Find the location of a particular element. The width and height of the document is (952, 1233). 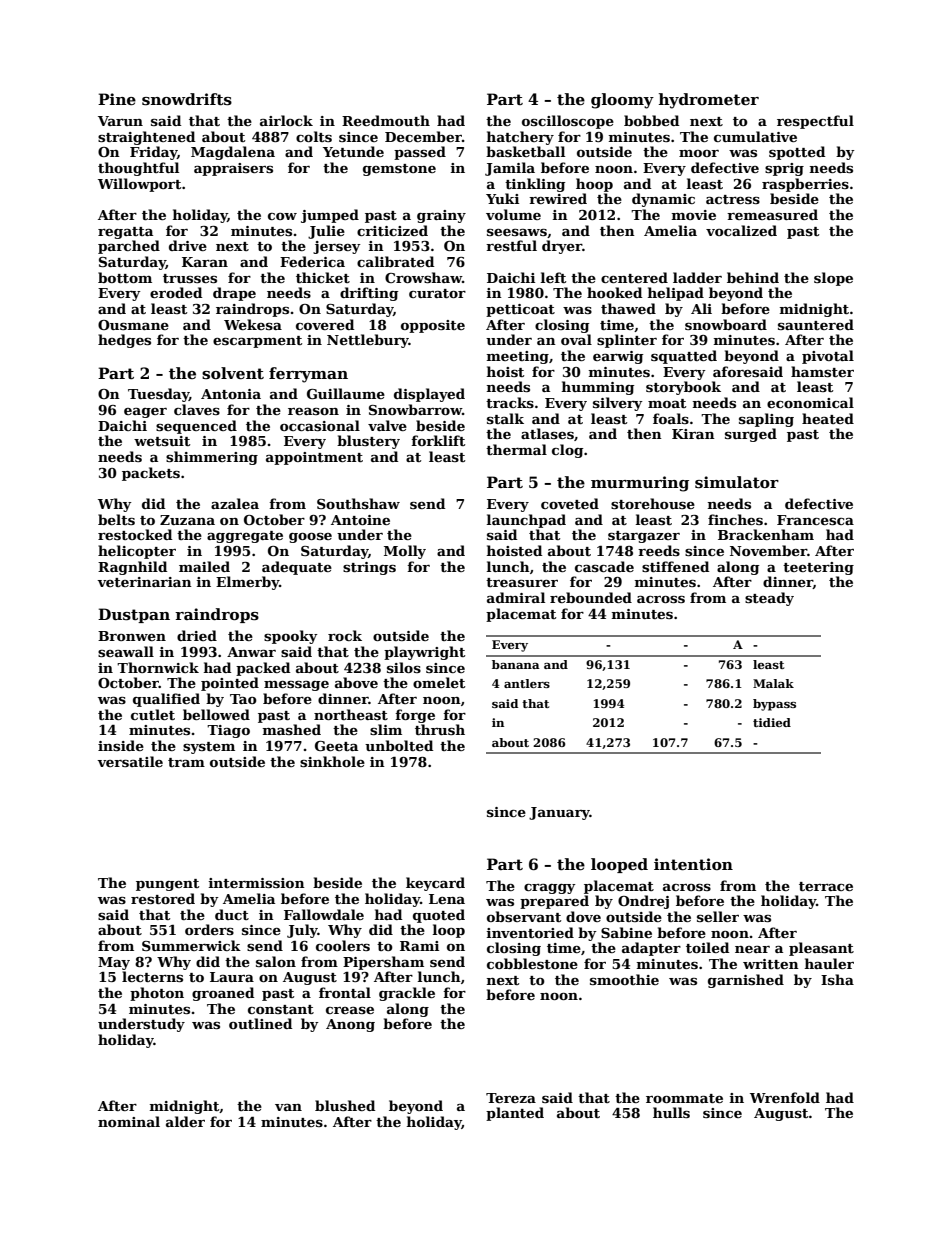

Wrenfold is located at coordinates (785, 1097).
